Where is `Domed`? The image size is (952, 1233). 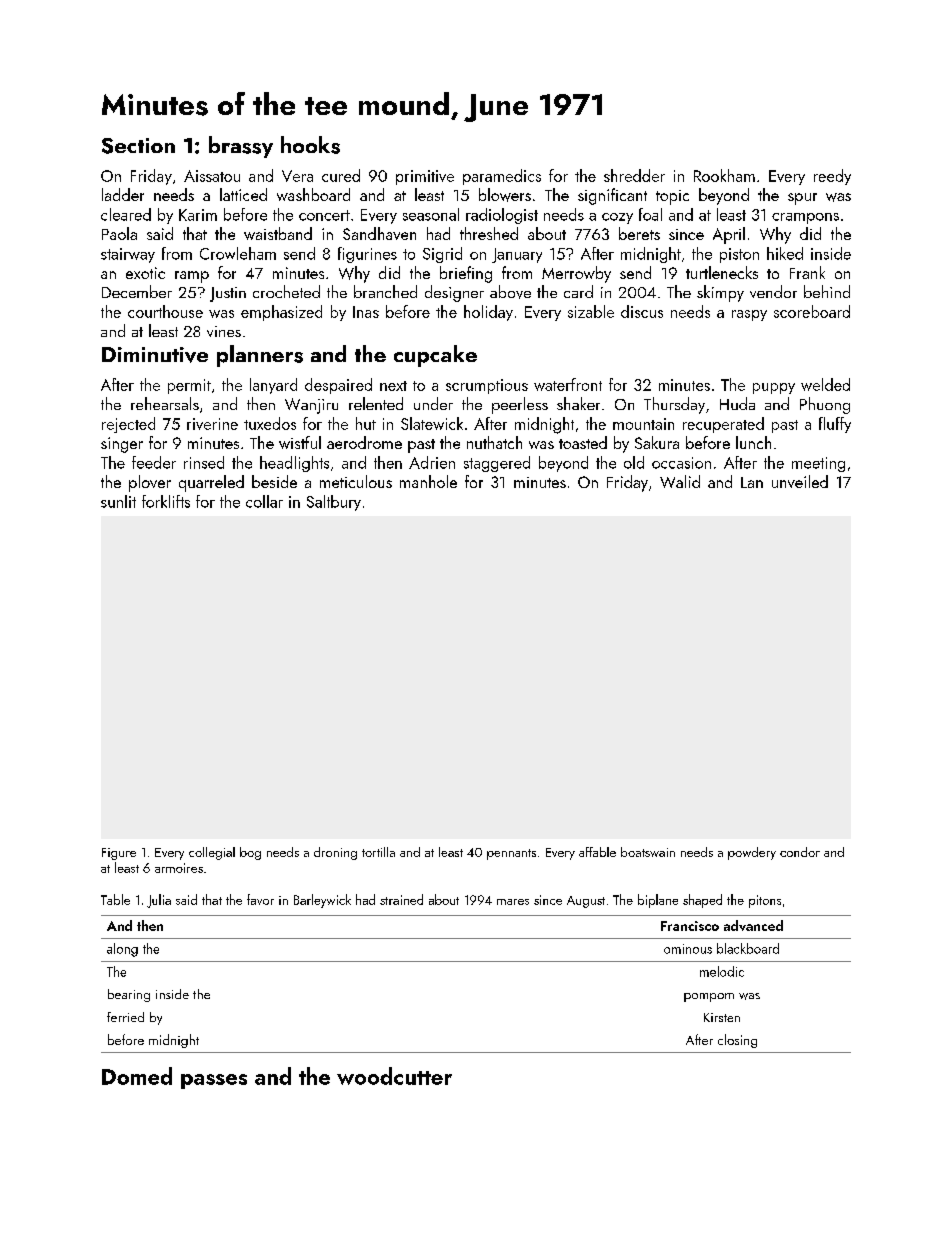 Domed is located at coordinates (137, 1076).
